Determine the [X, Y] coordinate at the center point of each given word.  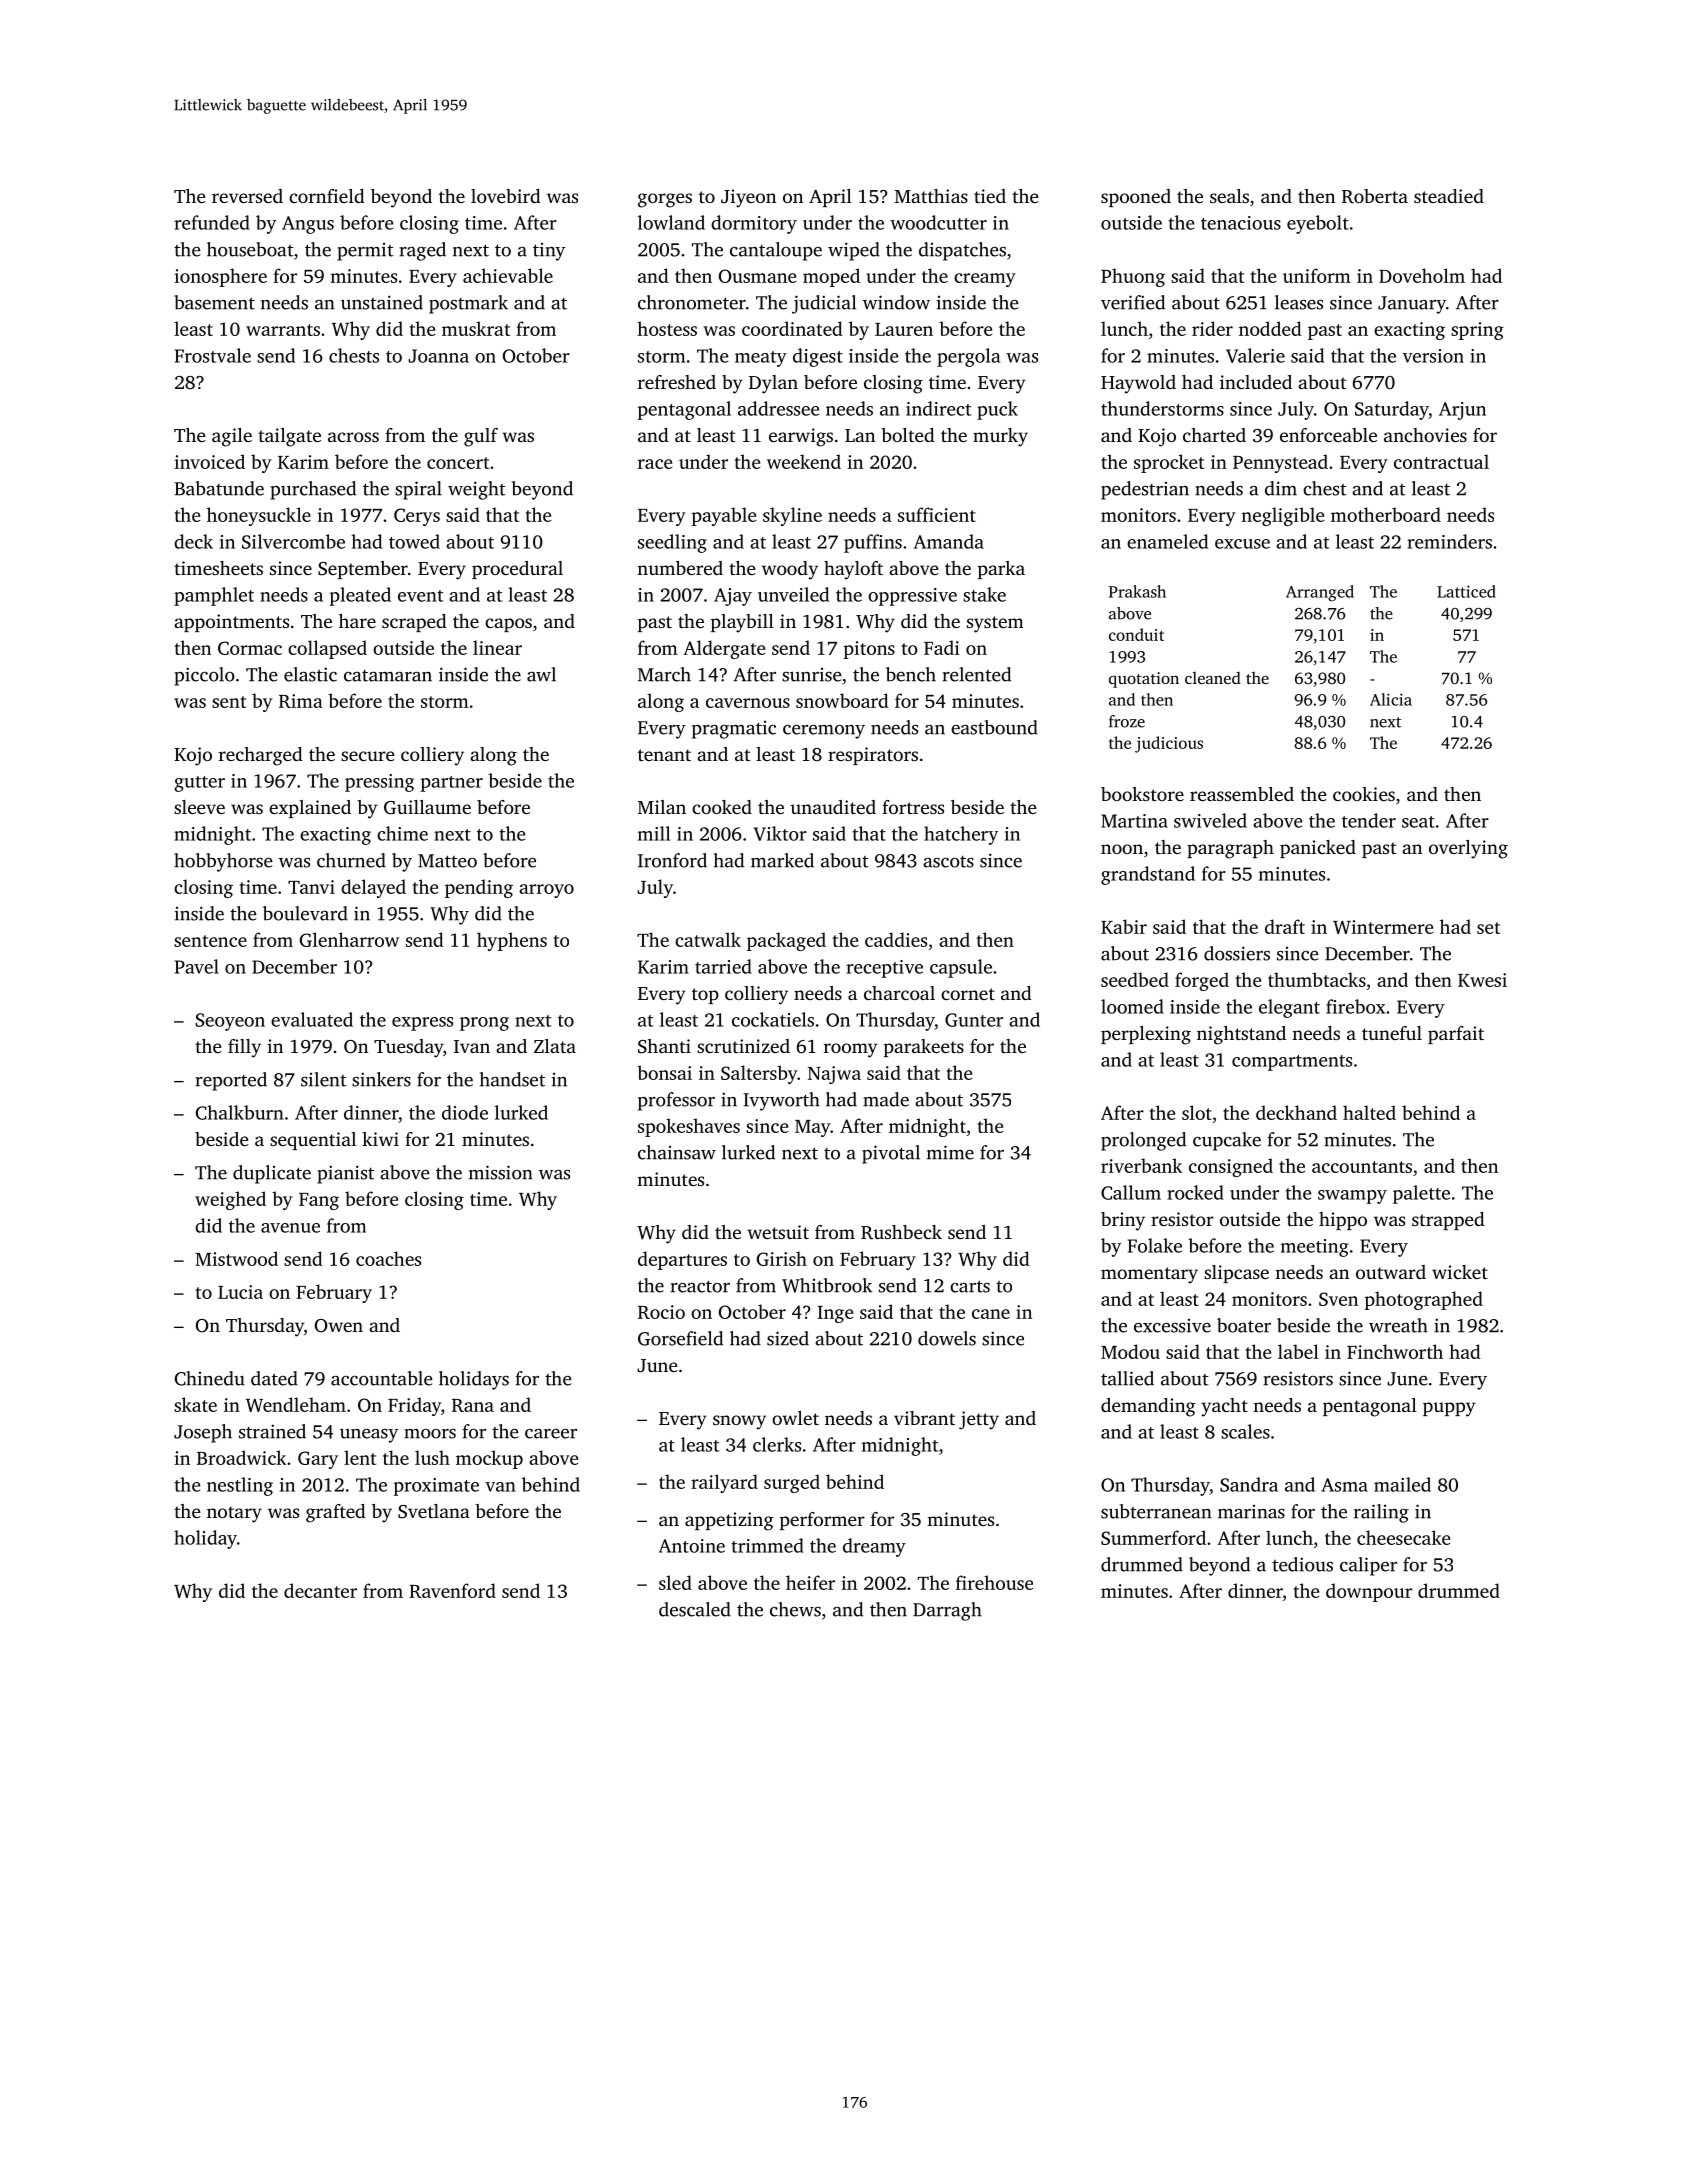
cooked [722, 807]
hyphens [512, 941]
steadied [1449, 196]
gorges [665, 200]
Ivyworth [782, 1101]
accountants [1362, 1167]
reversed [247, 196]
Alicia [1391, 699]
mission [501, 1172]
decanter [320, 1590]
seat [1418, 822]
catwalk [708, 939]
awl [541, 674]
